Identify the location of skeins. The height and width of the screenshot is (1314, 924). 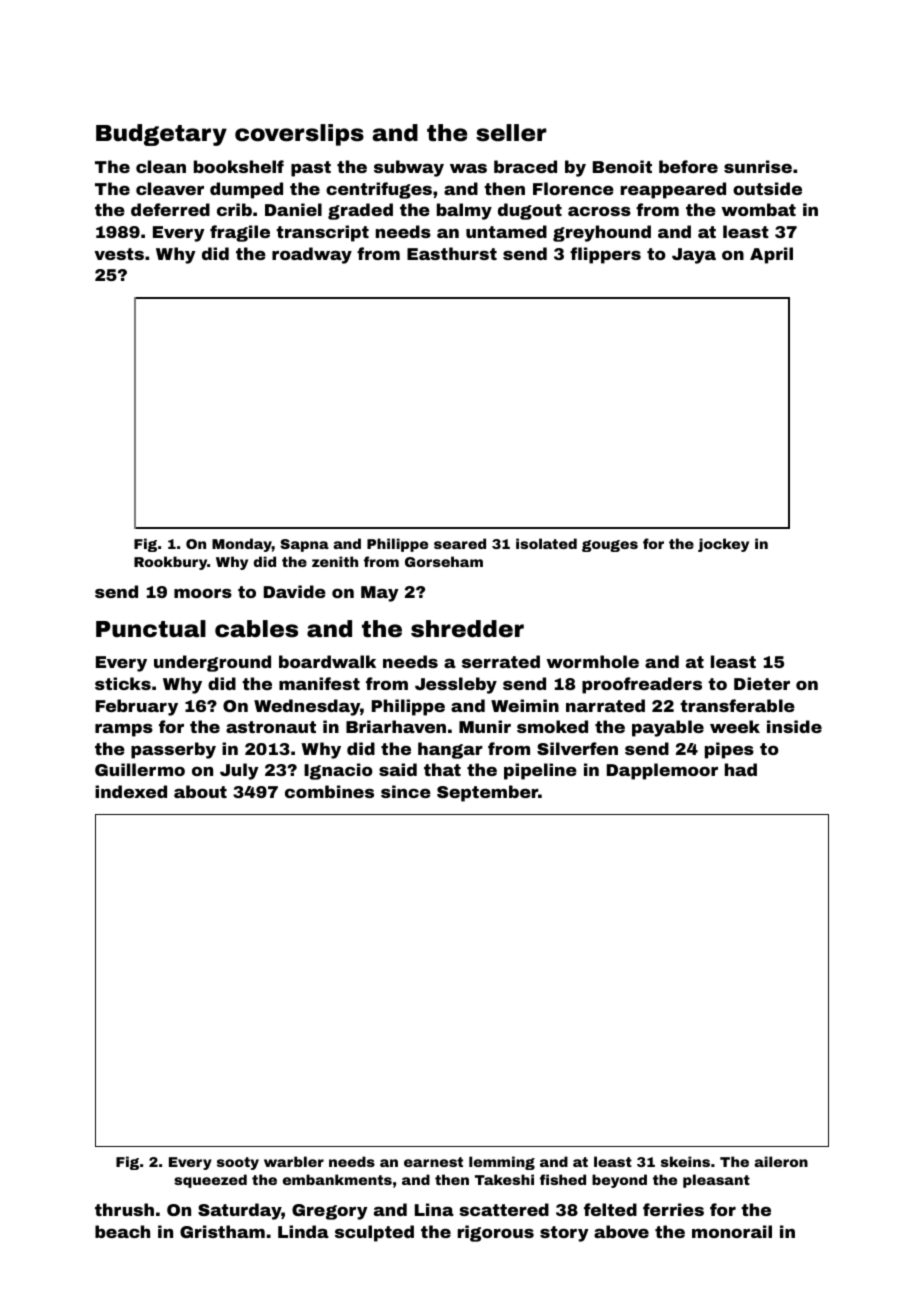
(685, 1161).
